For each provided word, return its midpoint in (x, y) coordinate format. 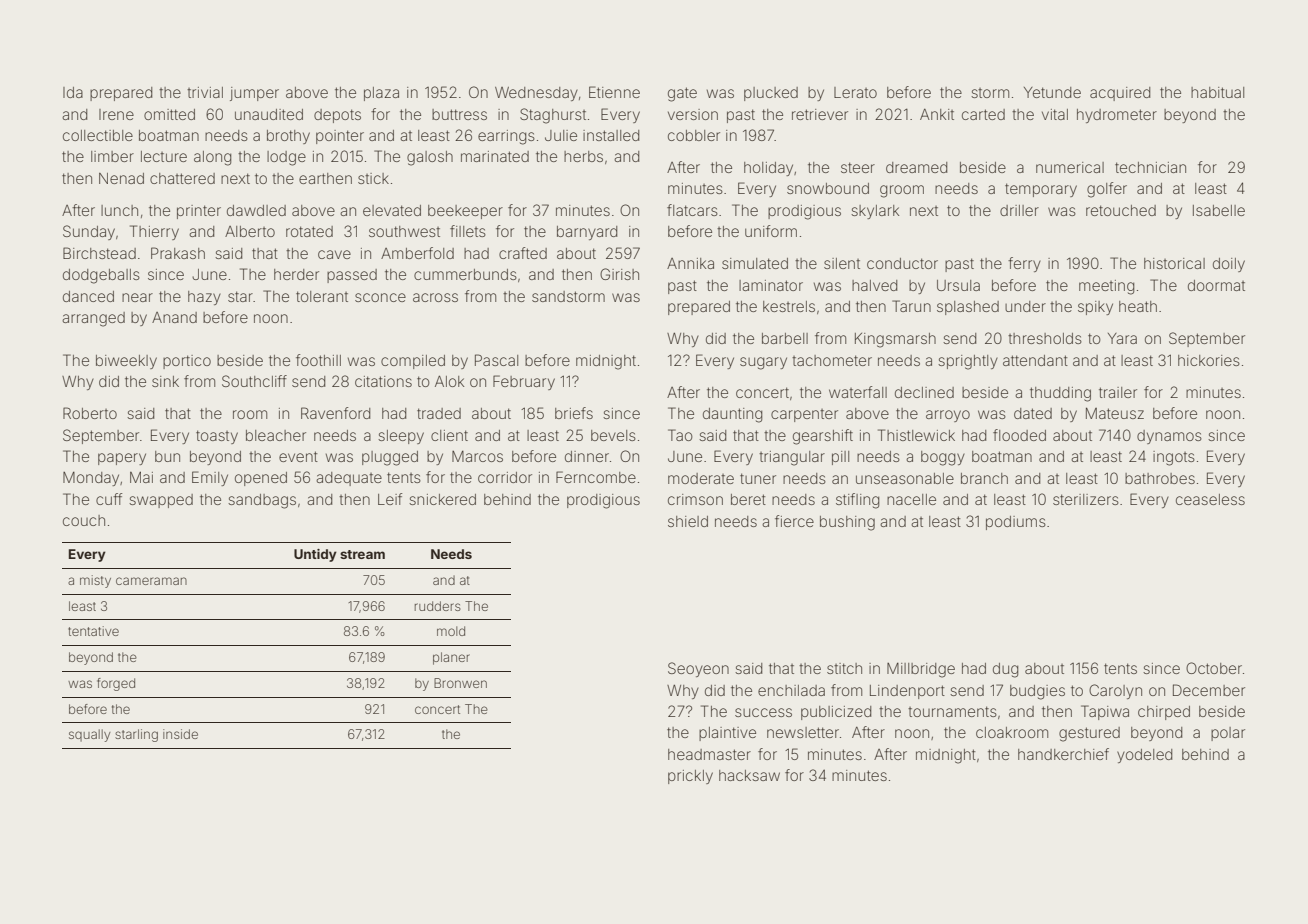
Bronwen (460, 683)
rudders (438, 606)
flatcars (692, 210)
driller (1019, 210)
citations (383, 381)
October (1214, 668)
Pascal (496, 360)
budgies (1037, 692)
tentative (93, 631)
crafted (523, 253)
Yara (1122, 338)
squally (90, 735)
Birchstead (99, 253)
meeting (1106, 287)
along (212, 158)
